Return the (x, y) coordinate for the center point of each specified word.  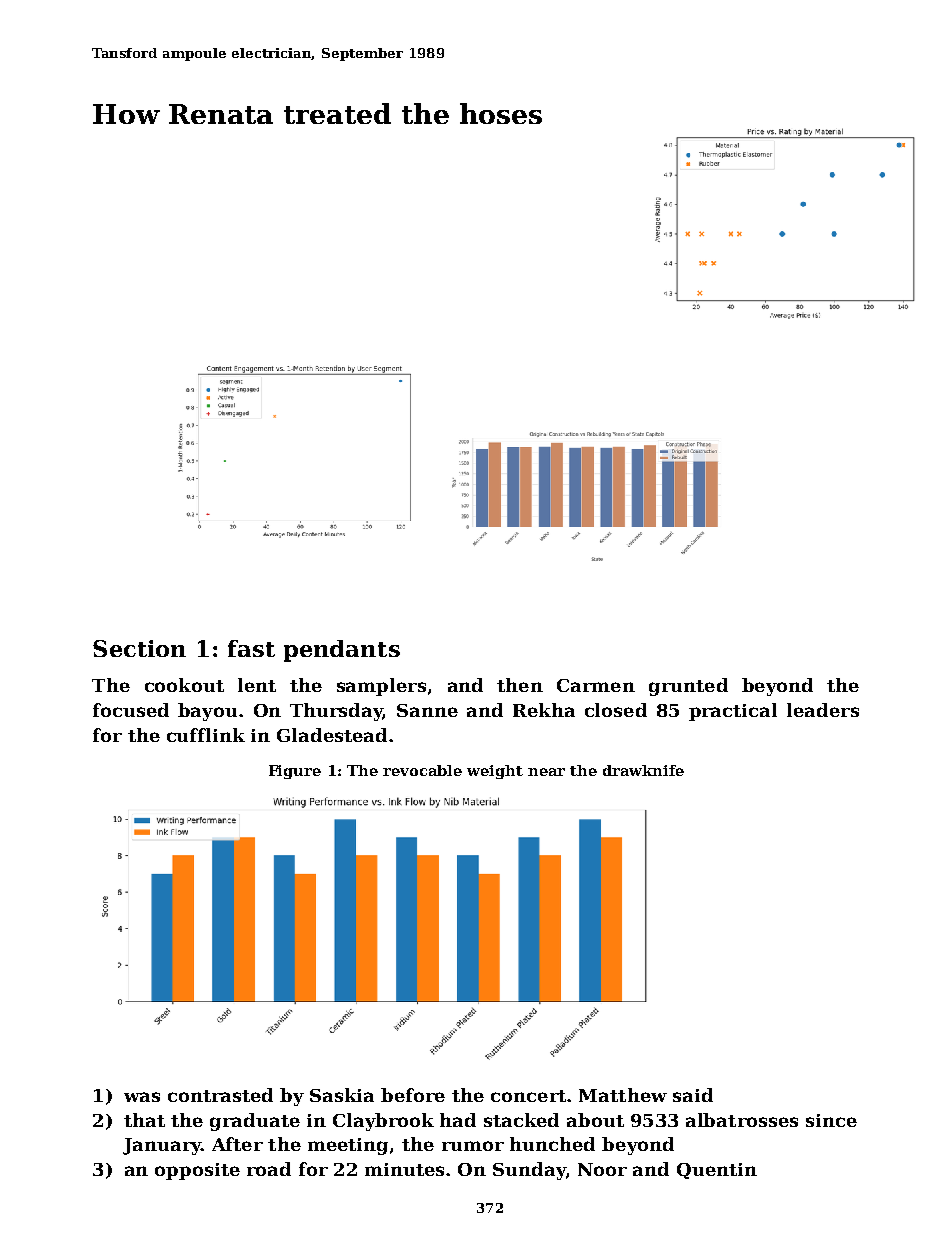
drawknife (643, 770)
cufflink (206, 735)
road (269, 1169)
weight (495, 772)
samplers (381, 687)
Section (139, 648)
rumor (473, 1146)
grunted (688, 687)
